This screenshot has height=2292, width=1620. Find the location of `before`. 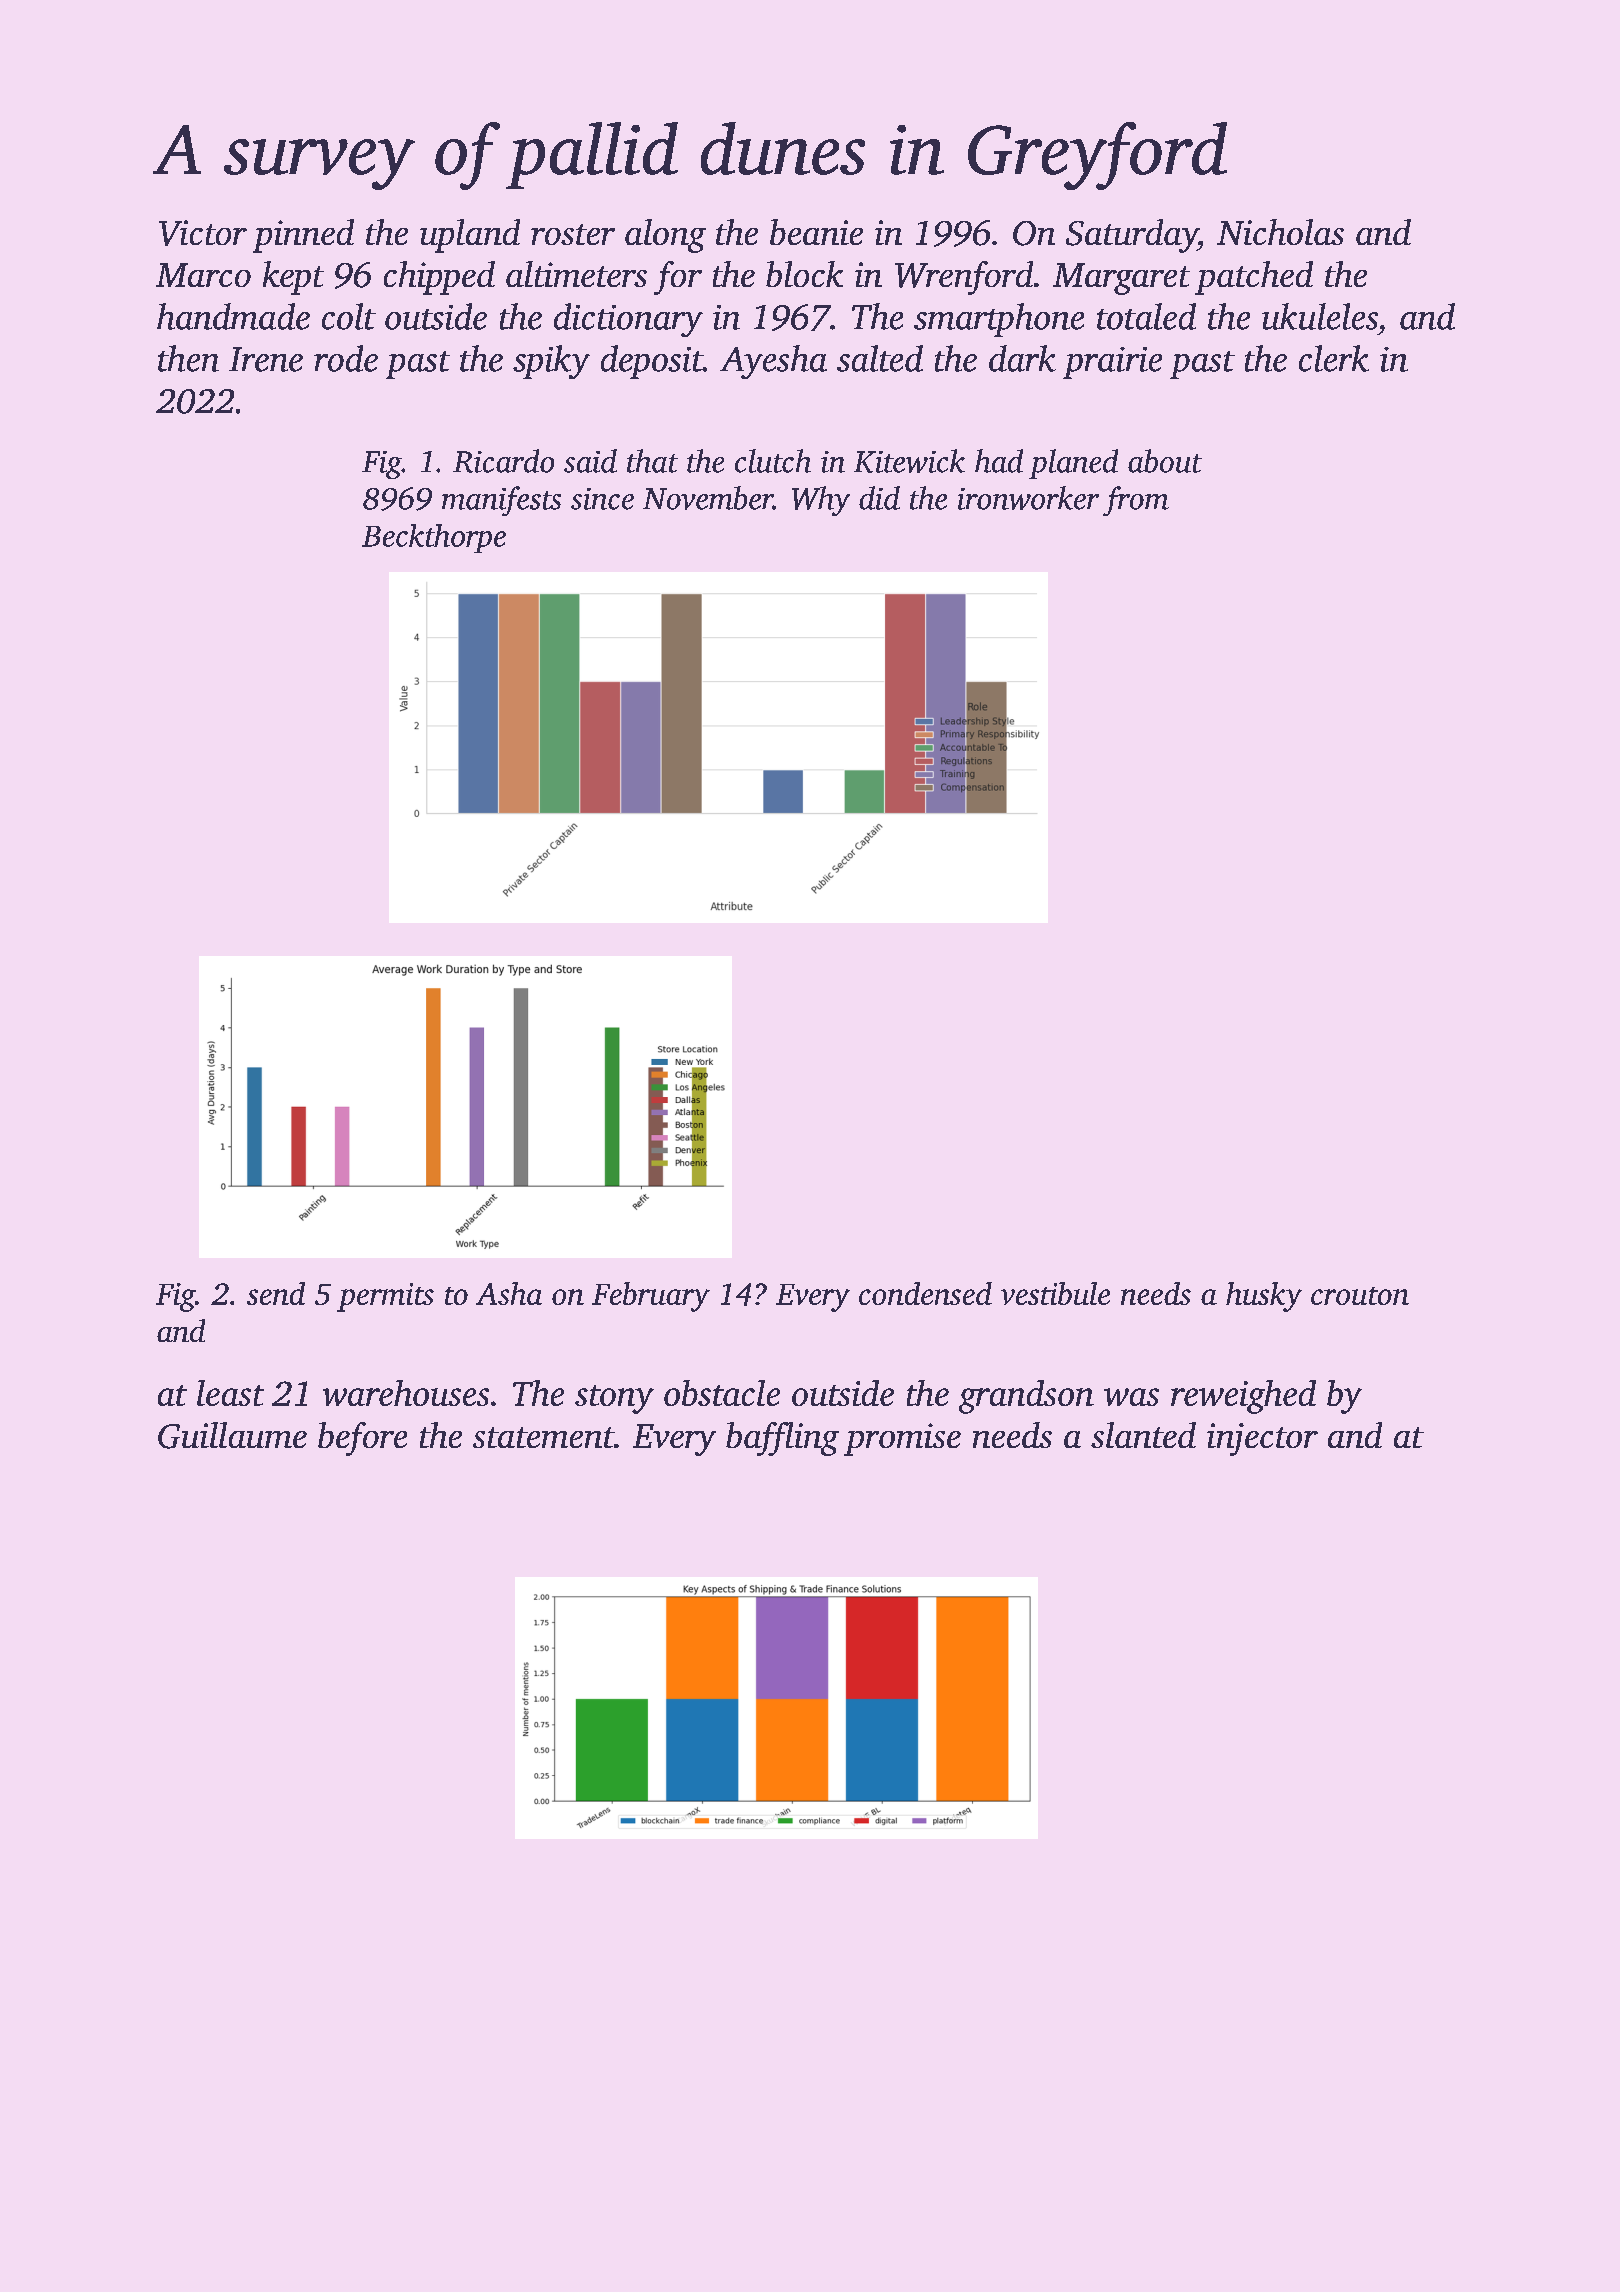

before is located at coordinates (362, 1439).
